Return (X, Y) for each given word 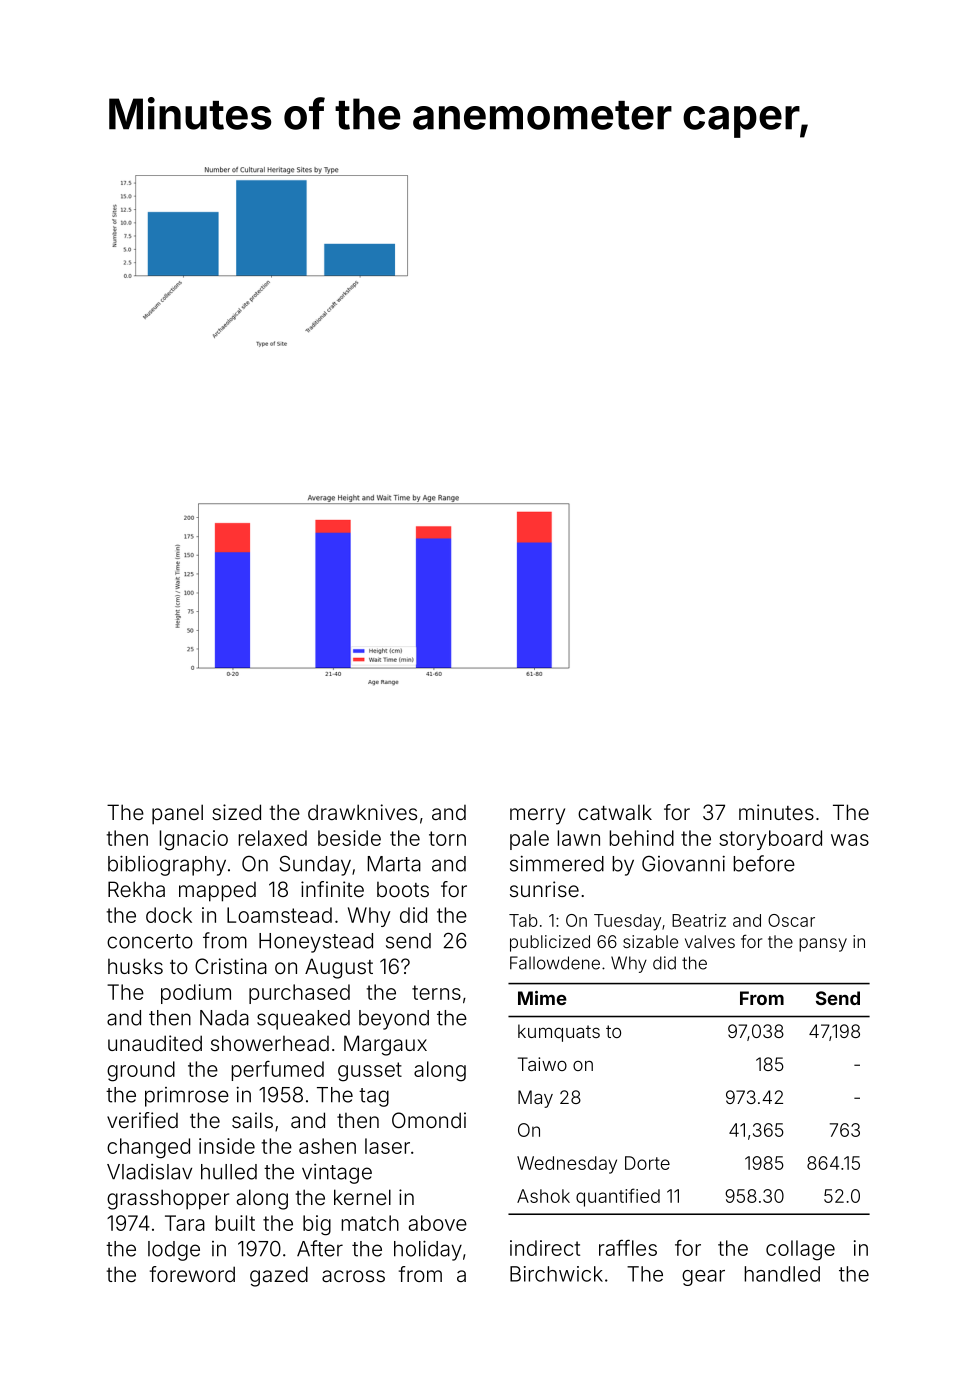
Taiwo (542, 1064)
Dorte (647, 1163)
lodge (174, 1251)
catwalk (615, 812)
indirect (545, 1248)
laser (387, 1146)
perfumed (277, 1071)
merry (537, 816)
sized (236, 812)
